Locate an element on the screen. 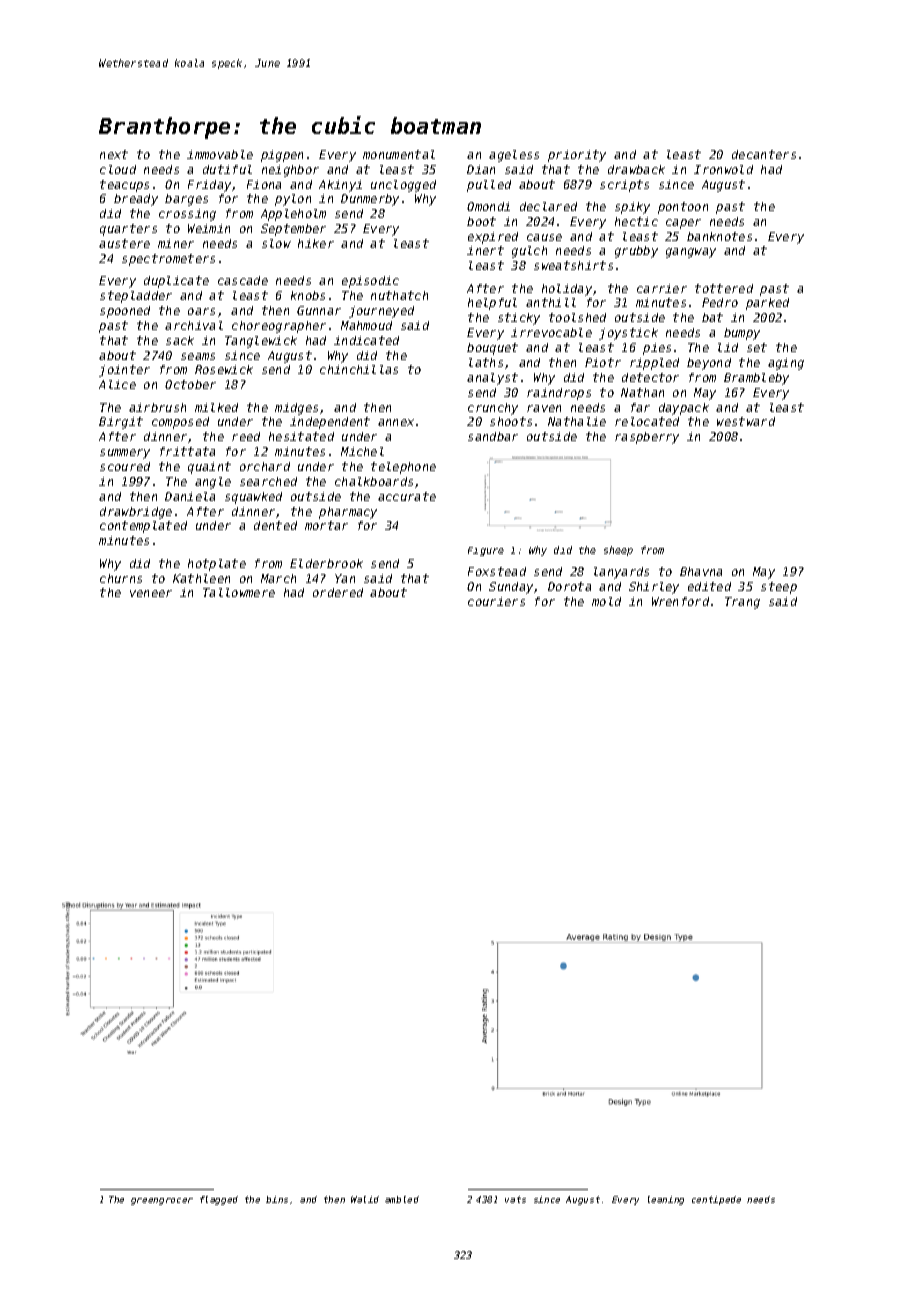  couriers is located at coordinates (496, 601).
